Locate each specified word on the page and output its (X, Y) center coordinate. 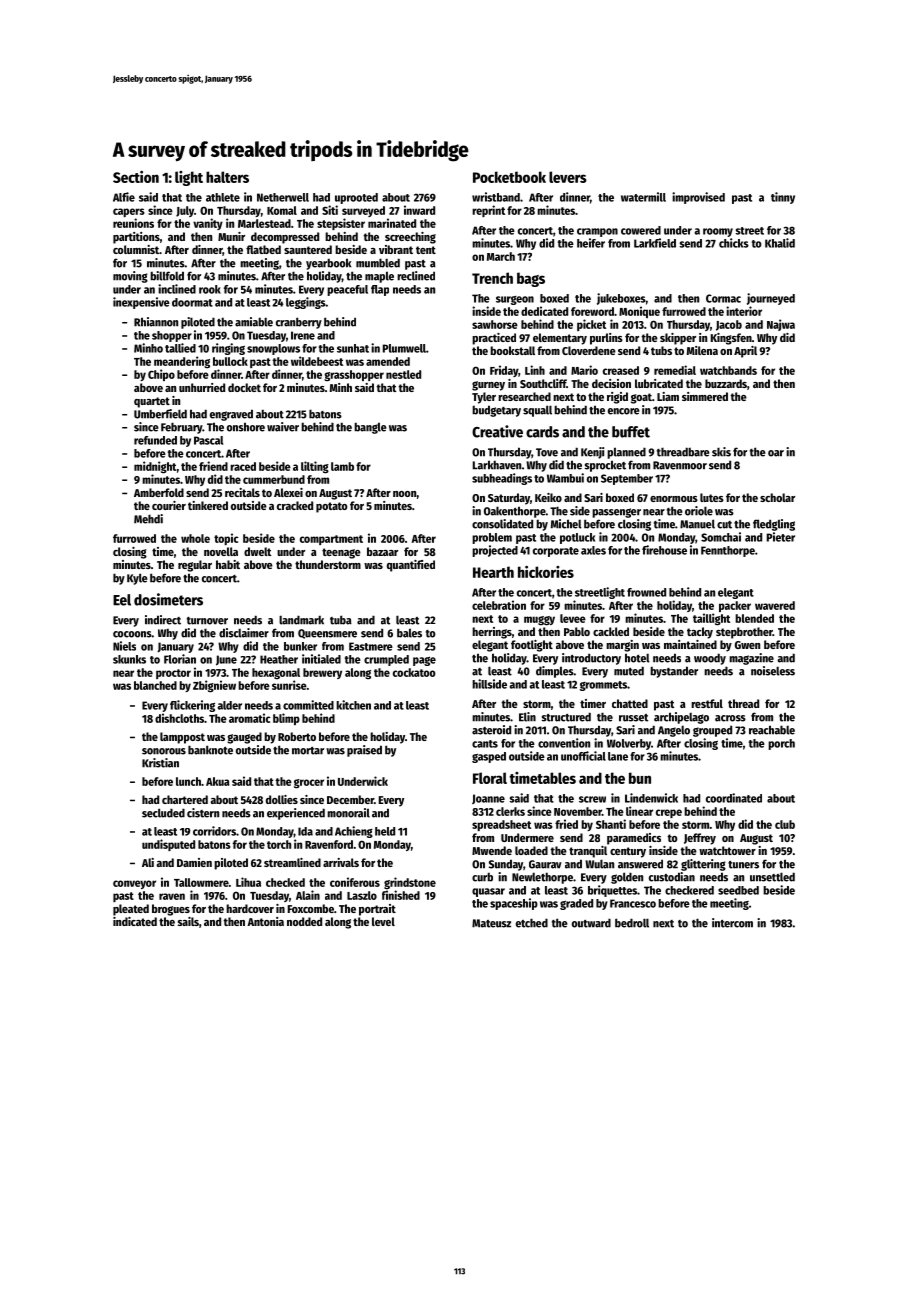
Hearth (493, 572)
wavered (775, 605)
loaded (531, 850)
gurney (488, 386)
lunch (188, 781)
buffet (631, 432)
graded (576, 904)
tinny (783, 198)
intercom (732, 923)
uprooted (356, 198)
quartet (152, 402)
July (185, 211)
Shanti (611, 824)
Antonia (265, 921)
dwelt (257, 551)
